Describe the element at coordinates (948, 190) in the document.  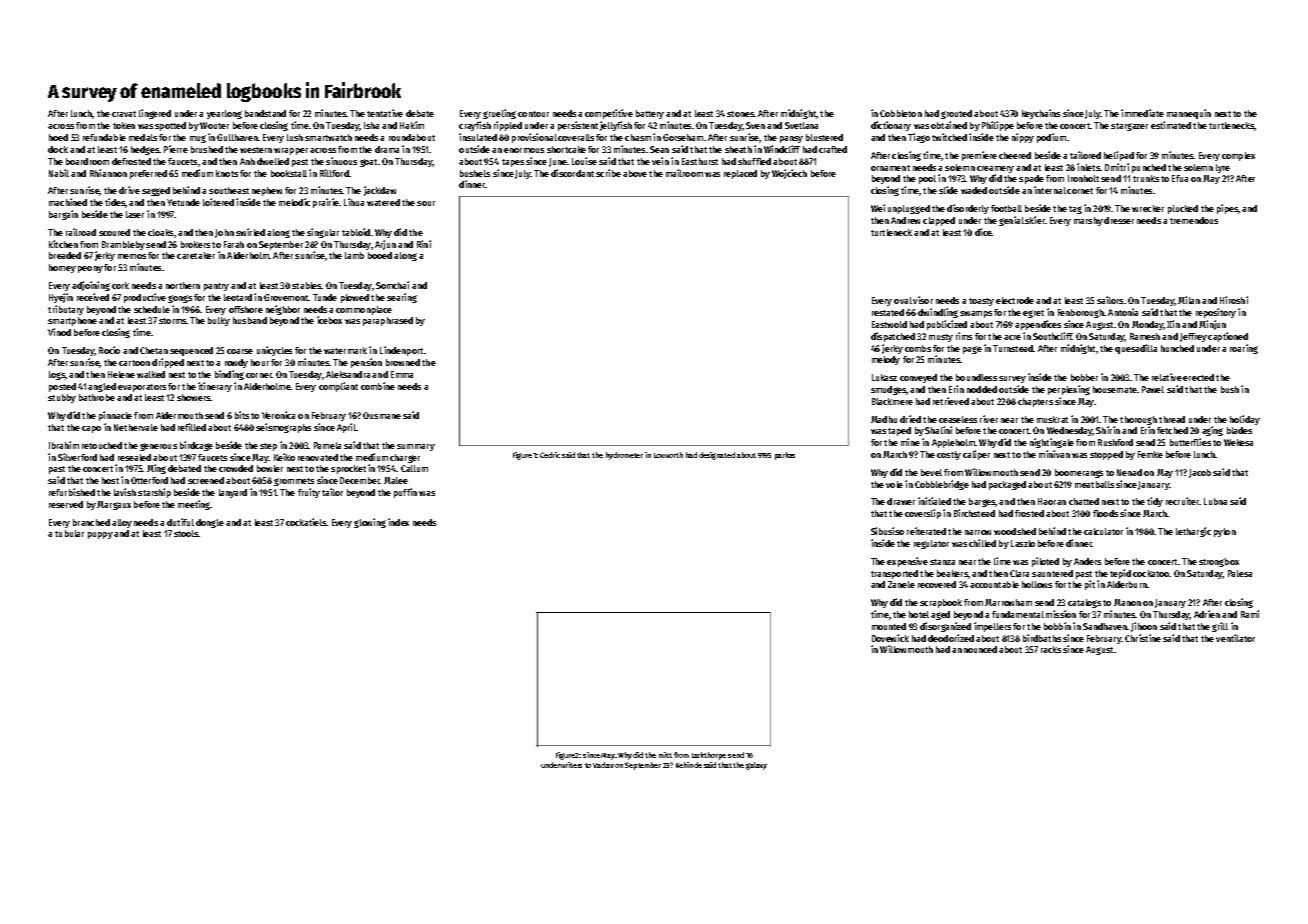
I see `slide` at that location.
